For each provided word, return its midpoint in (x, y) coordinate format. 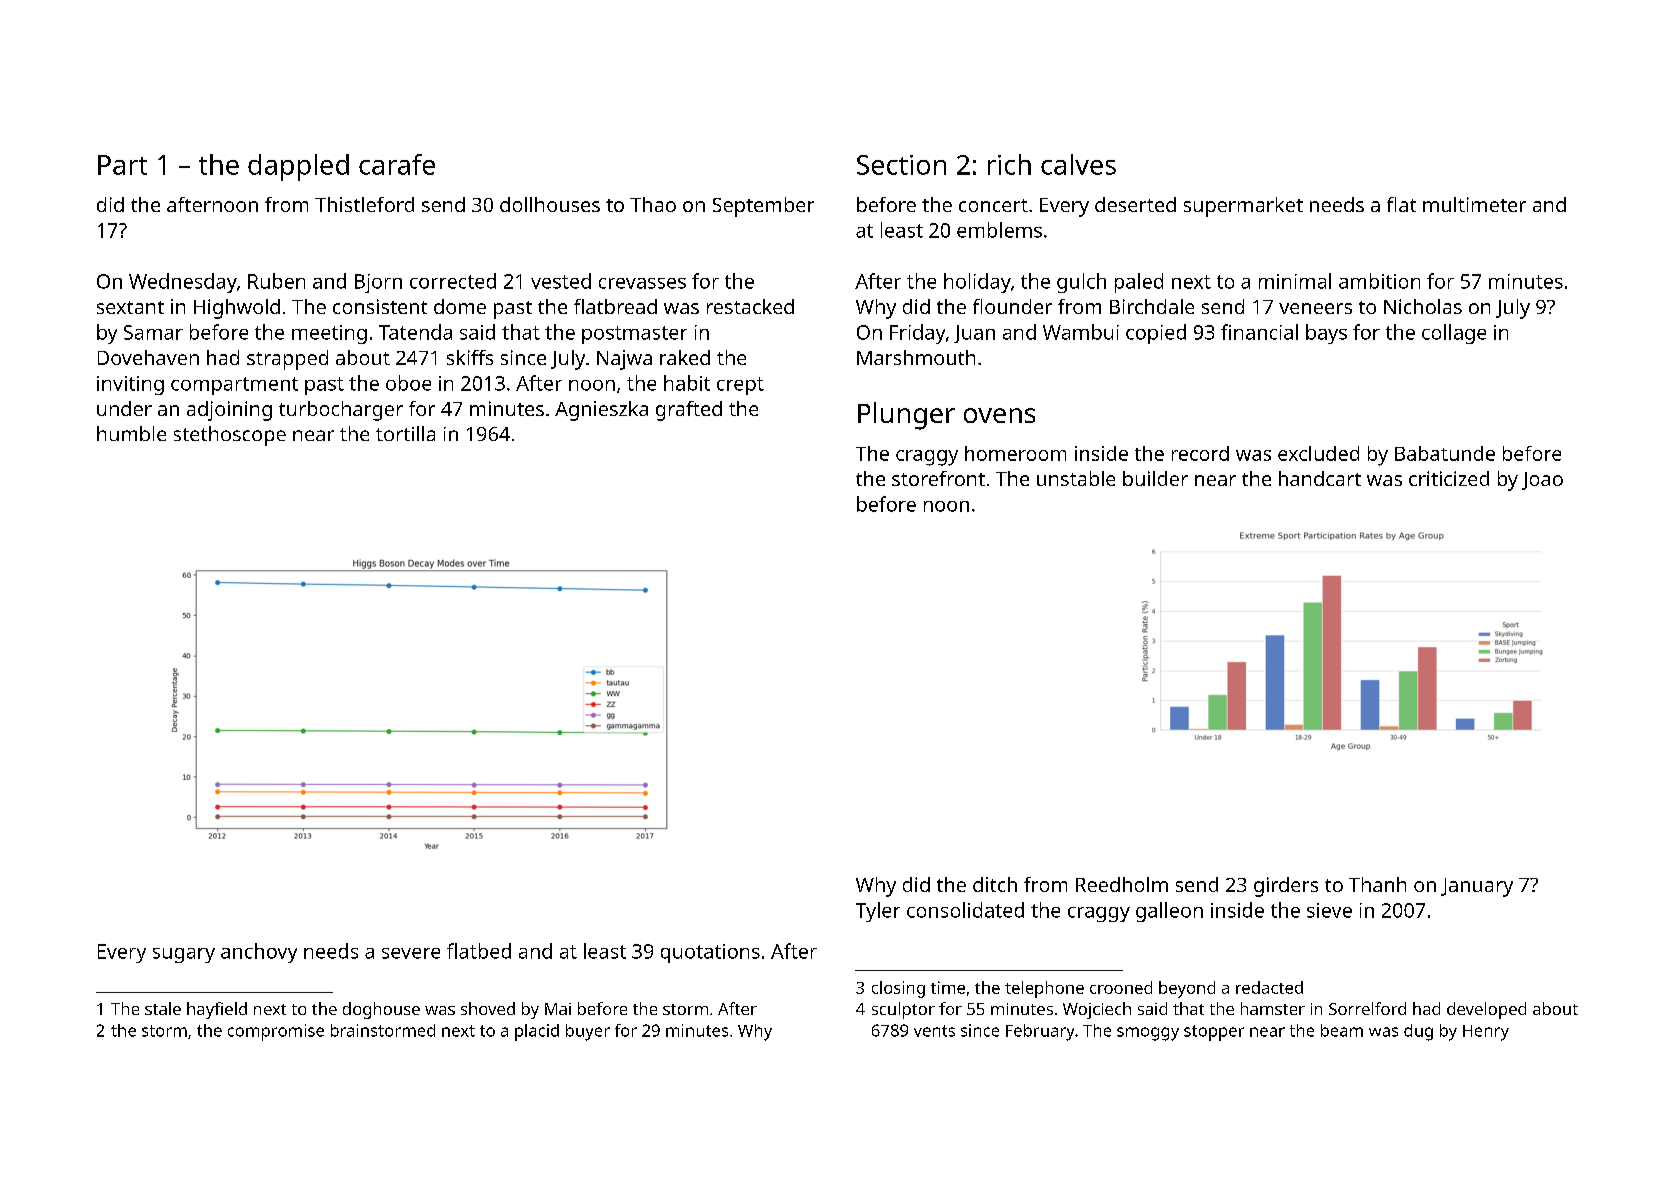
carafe (397, 164)
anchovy (259, 953)
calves (1078, 164)
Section (901, 165)
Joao (1542, 481)
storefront (938, 478)
